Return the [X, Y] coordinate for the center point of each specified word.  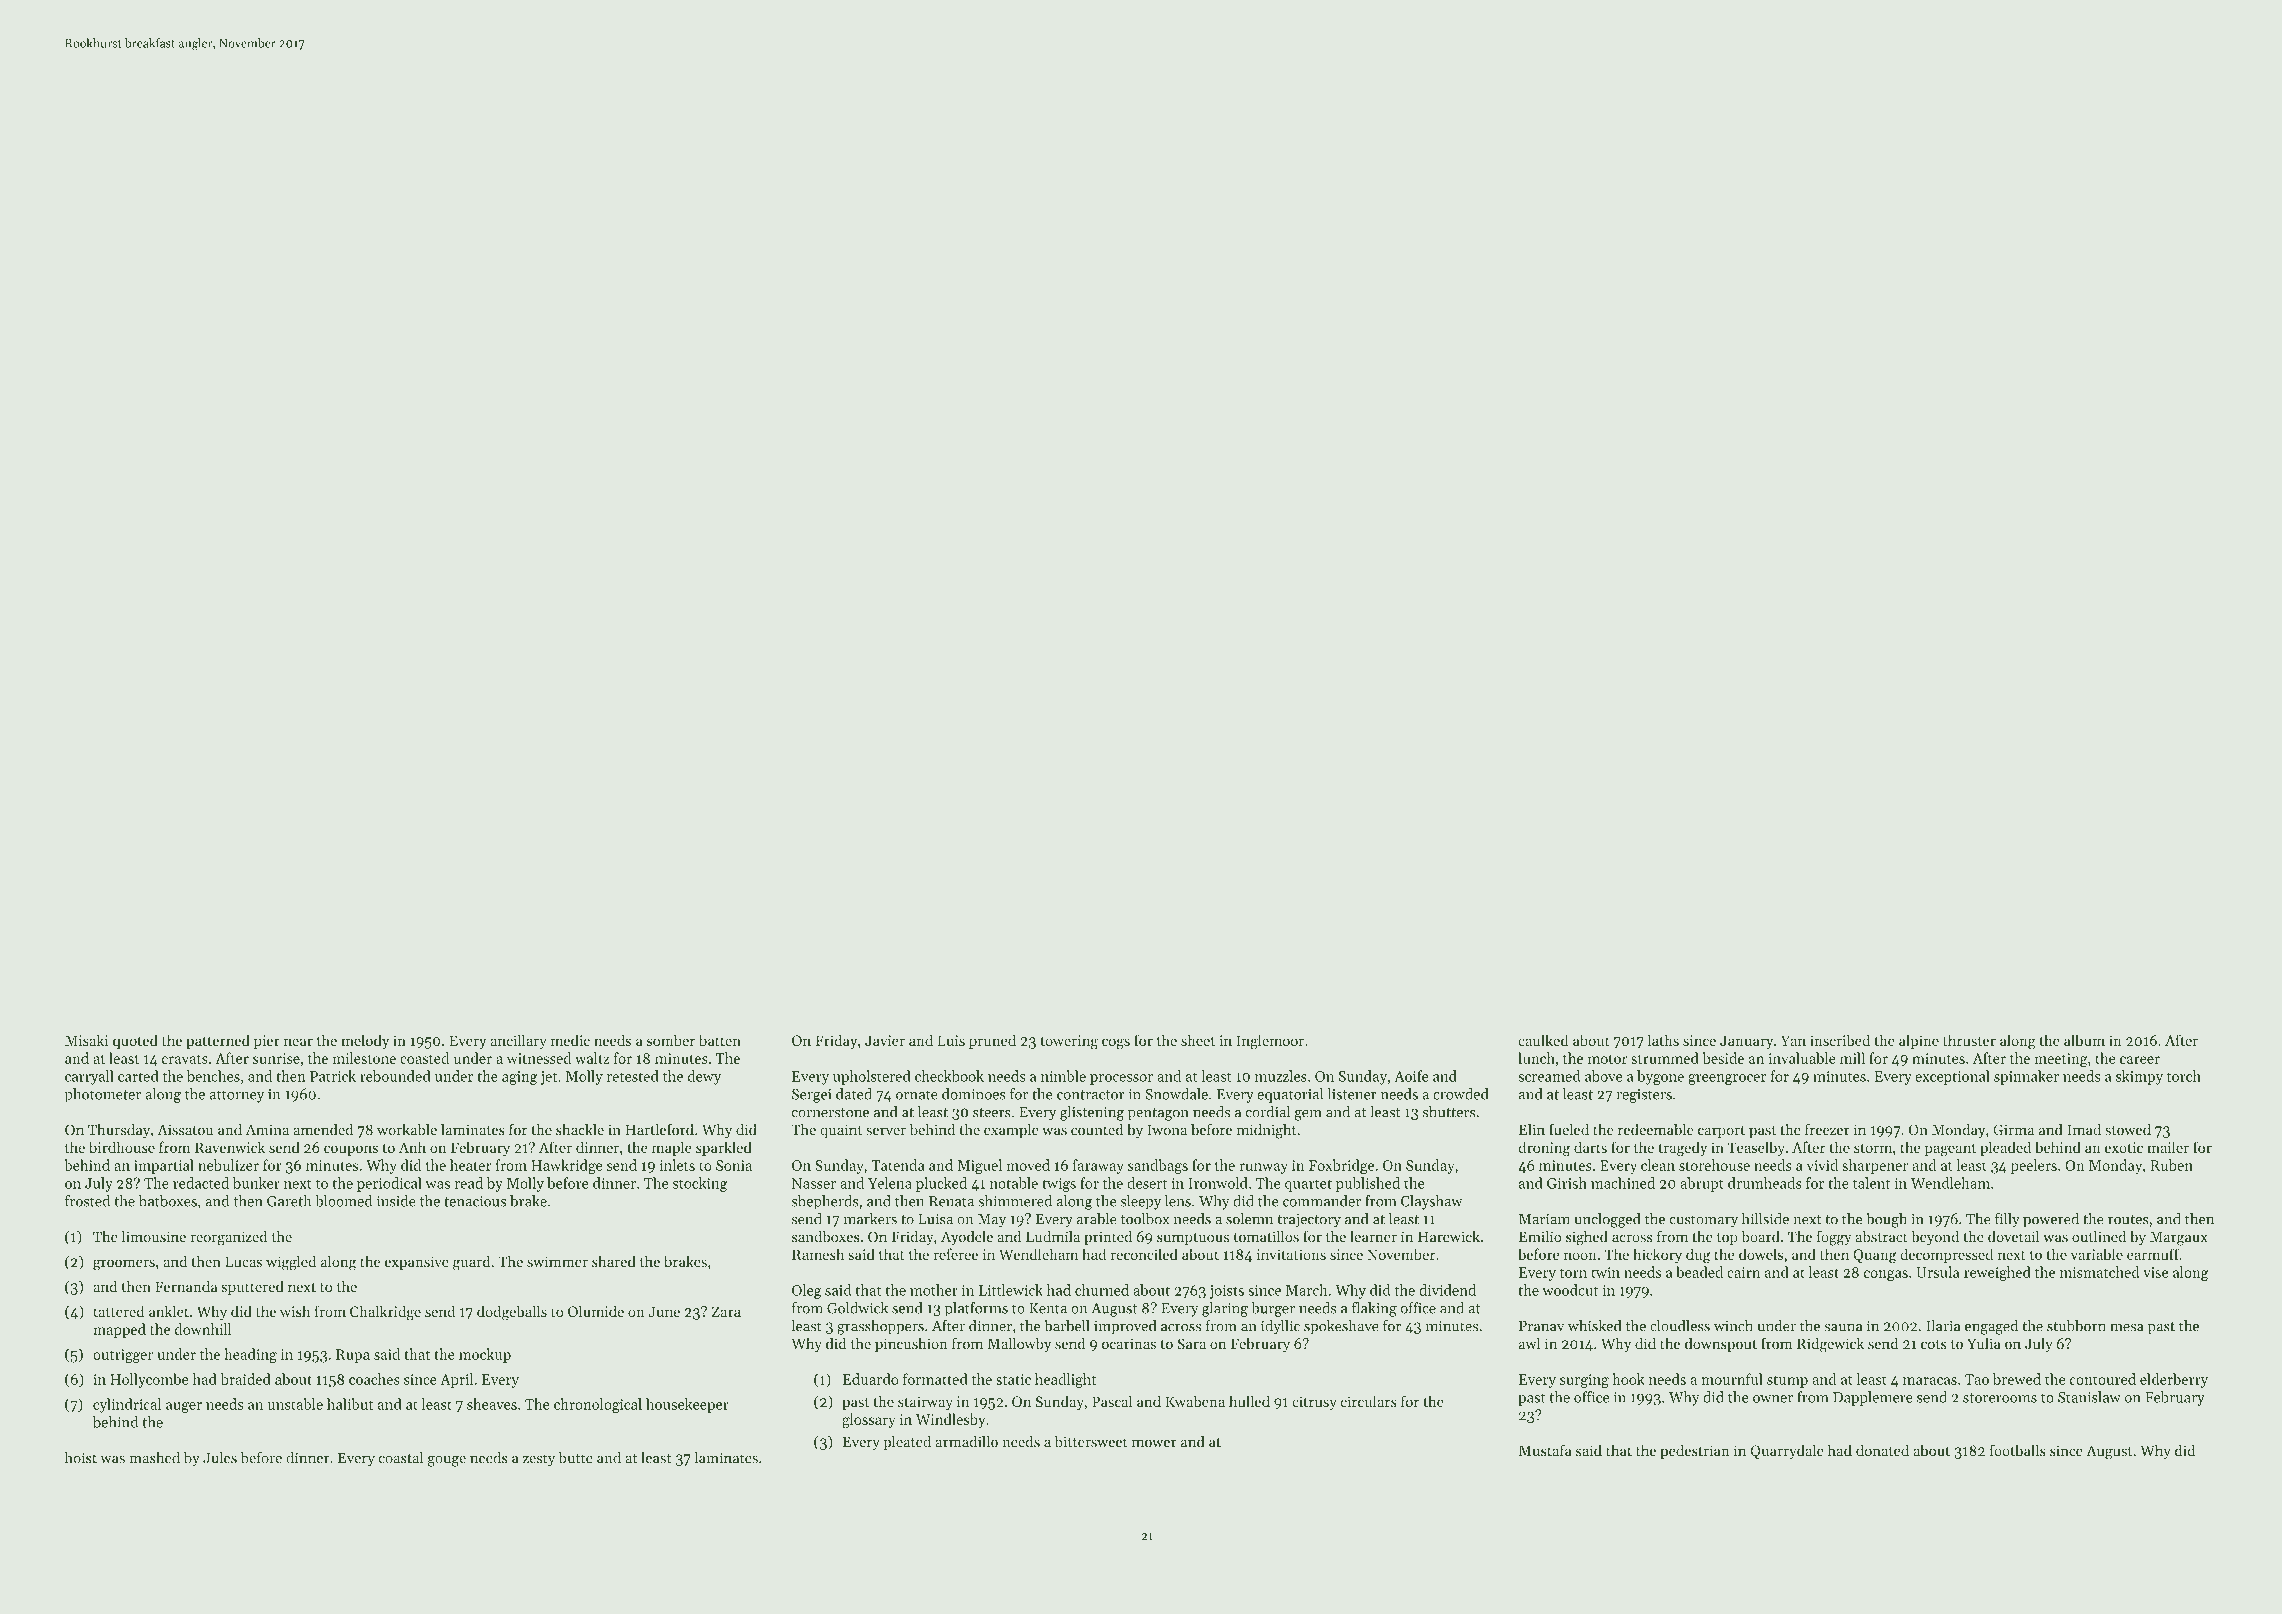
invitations [1291, 1254]
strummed [1665, 1058]
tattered [119, 1311]
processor [1121, 1079]
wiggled [291, 1263]
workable [407, 1129]
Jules [220, 1458]
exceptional [1952, 1077]
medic [570, 1040]
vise [2155, 1272]
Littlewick [1011, 1290]
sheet [1198, 1040]
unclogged [1607, 1220]
